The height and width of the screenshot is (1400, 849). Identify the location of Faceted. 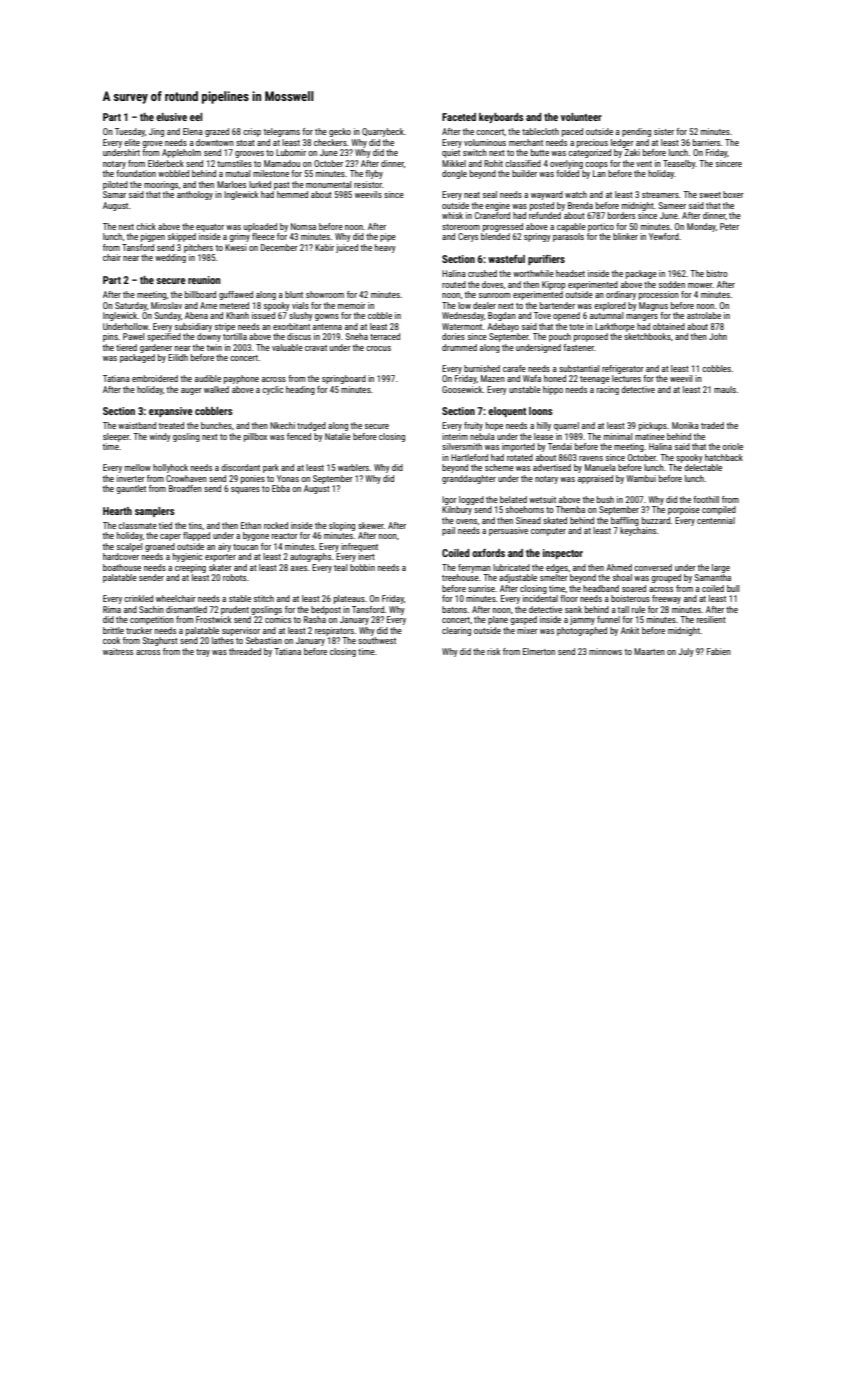
(459, 117).
